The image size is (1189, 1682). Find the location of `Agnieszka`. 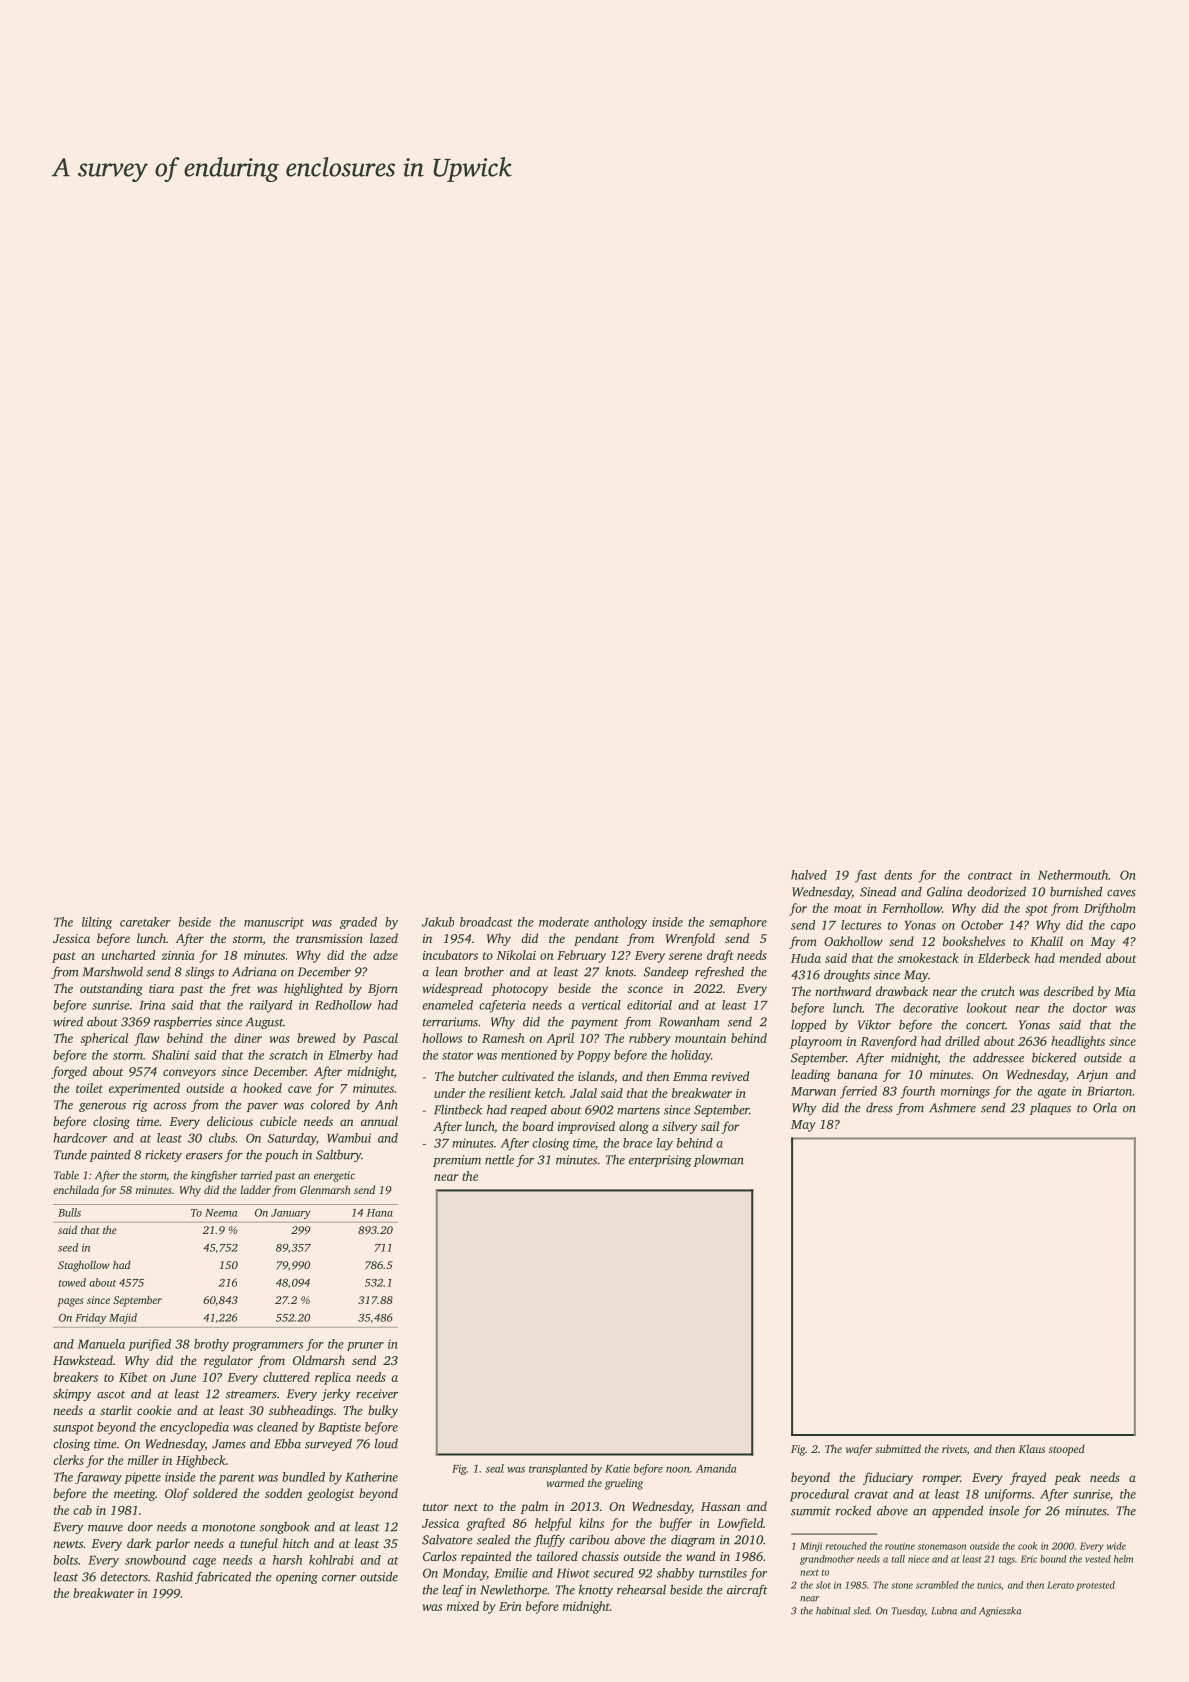

Agnieszka is located at coordinates (1000, 1612).
